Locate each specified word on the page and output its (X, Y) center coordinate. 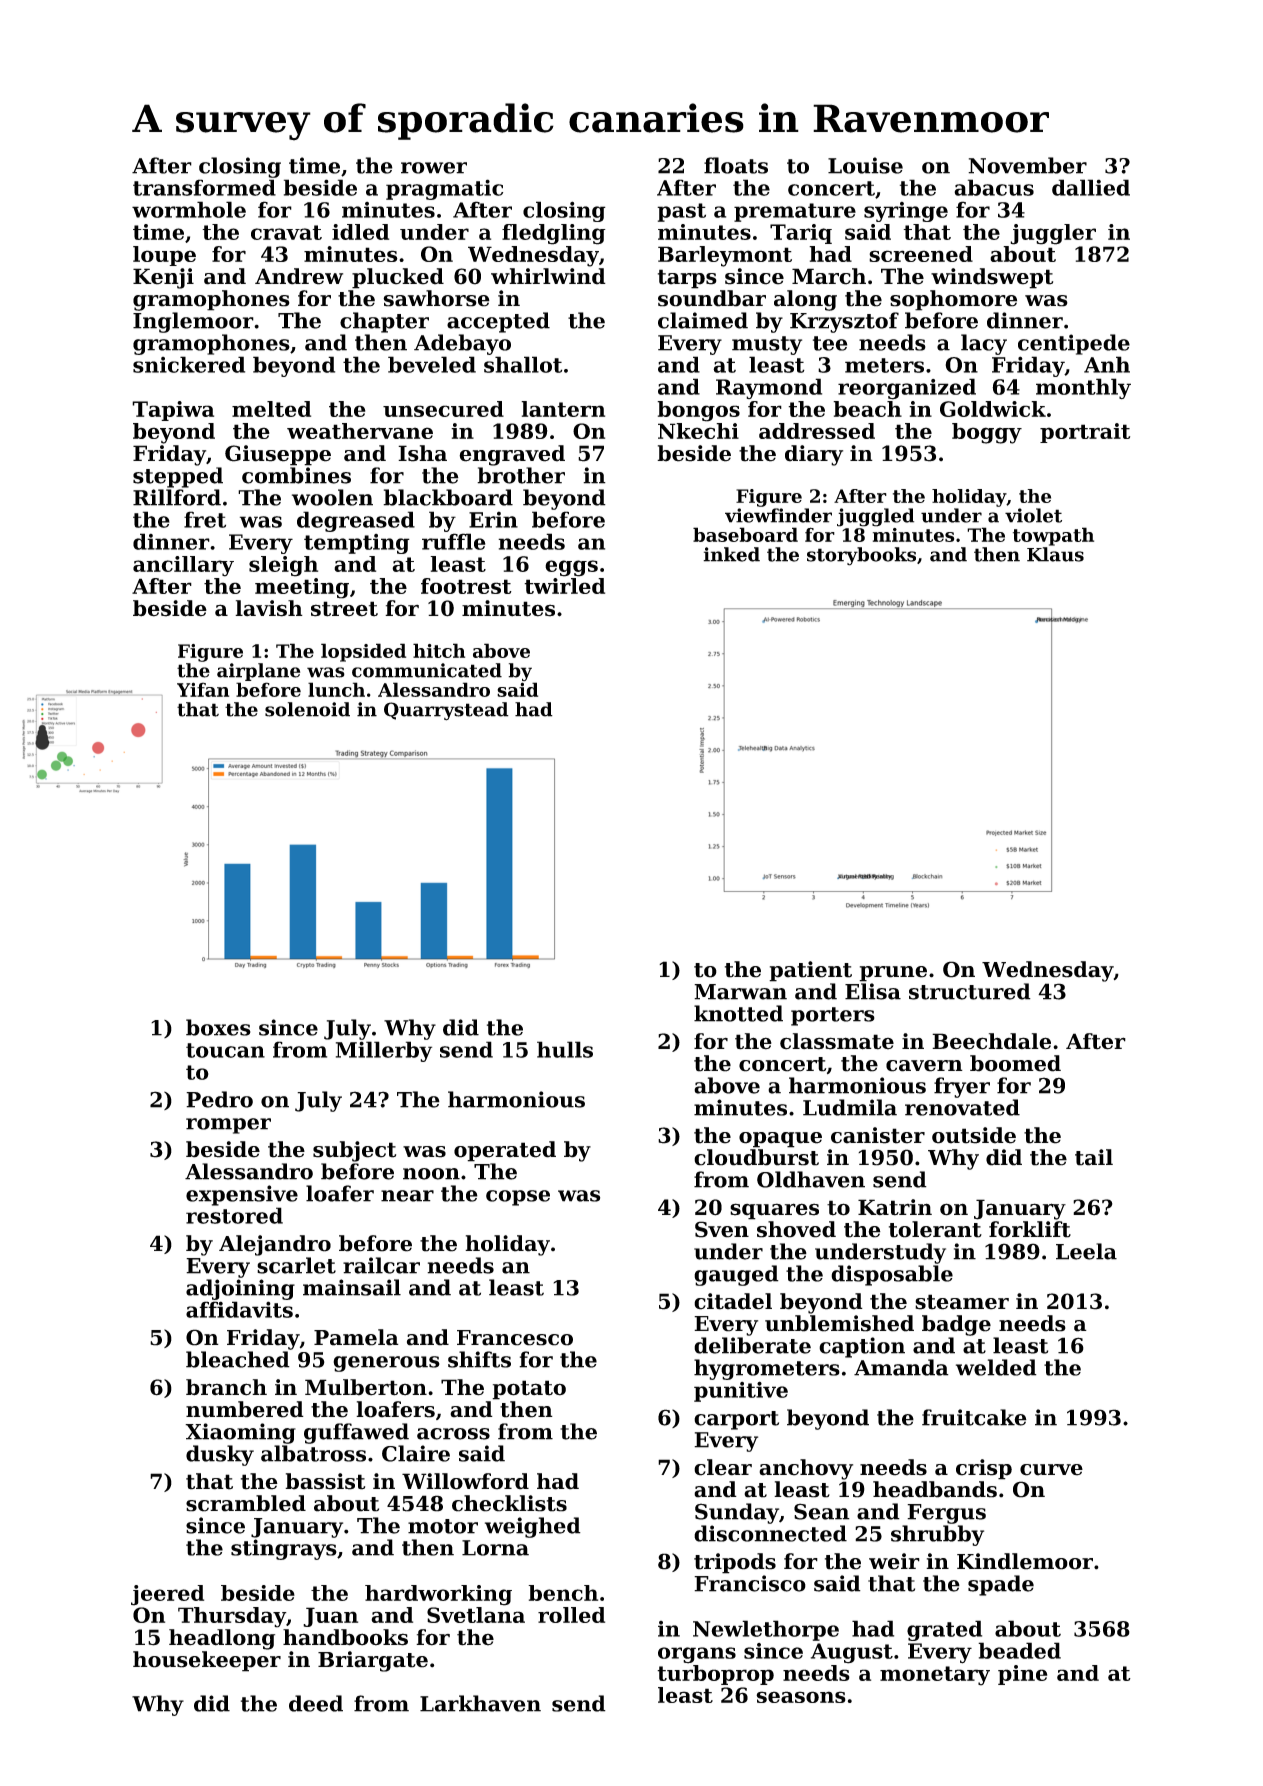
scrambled (246, 1503)
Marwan (740, 992)
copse (518, 1198)
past (681, 212)
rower (434, 168)
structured (970, 991)
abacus (994, 187)
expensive (242, 1195)
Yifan (203, 689)
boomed (1015, 1063)
